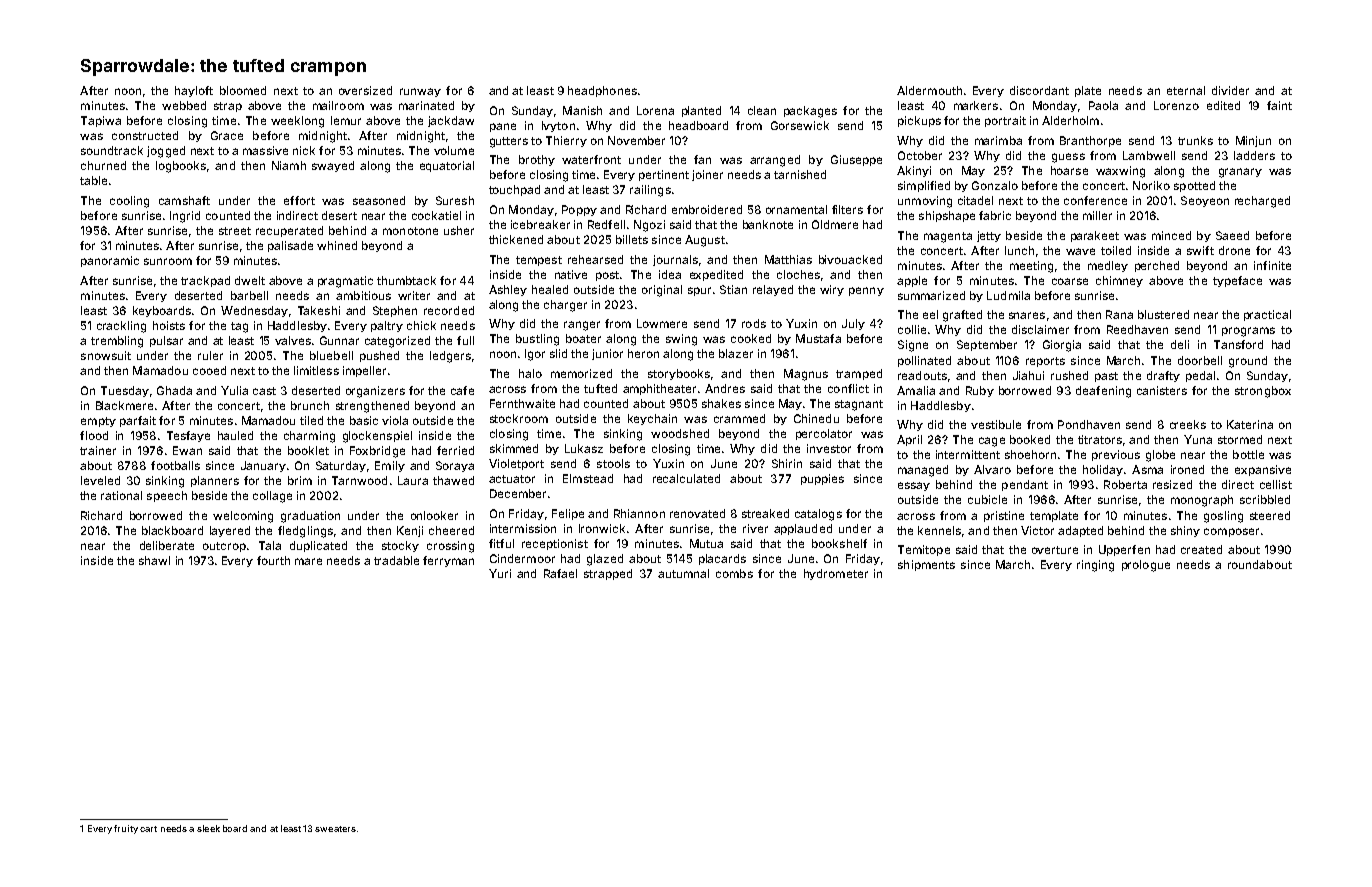 The width and height of the screenshot is (1372, 887). I want to click on hydrometer, so click(836, 574).
